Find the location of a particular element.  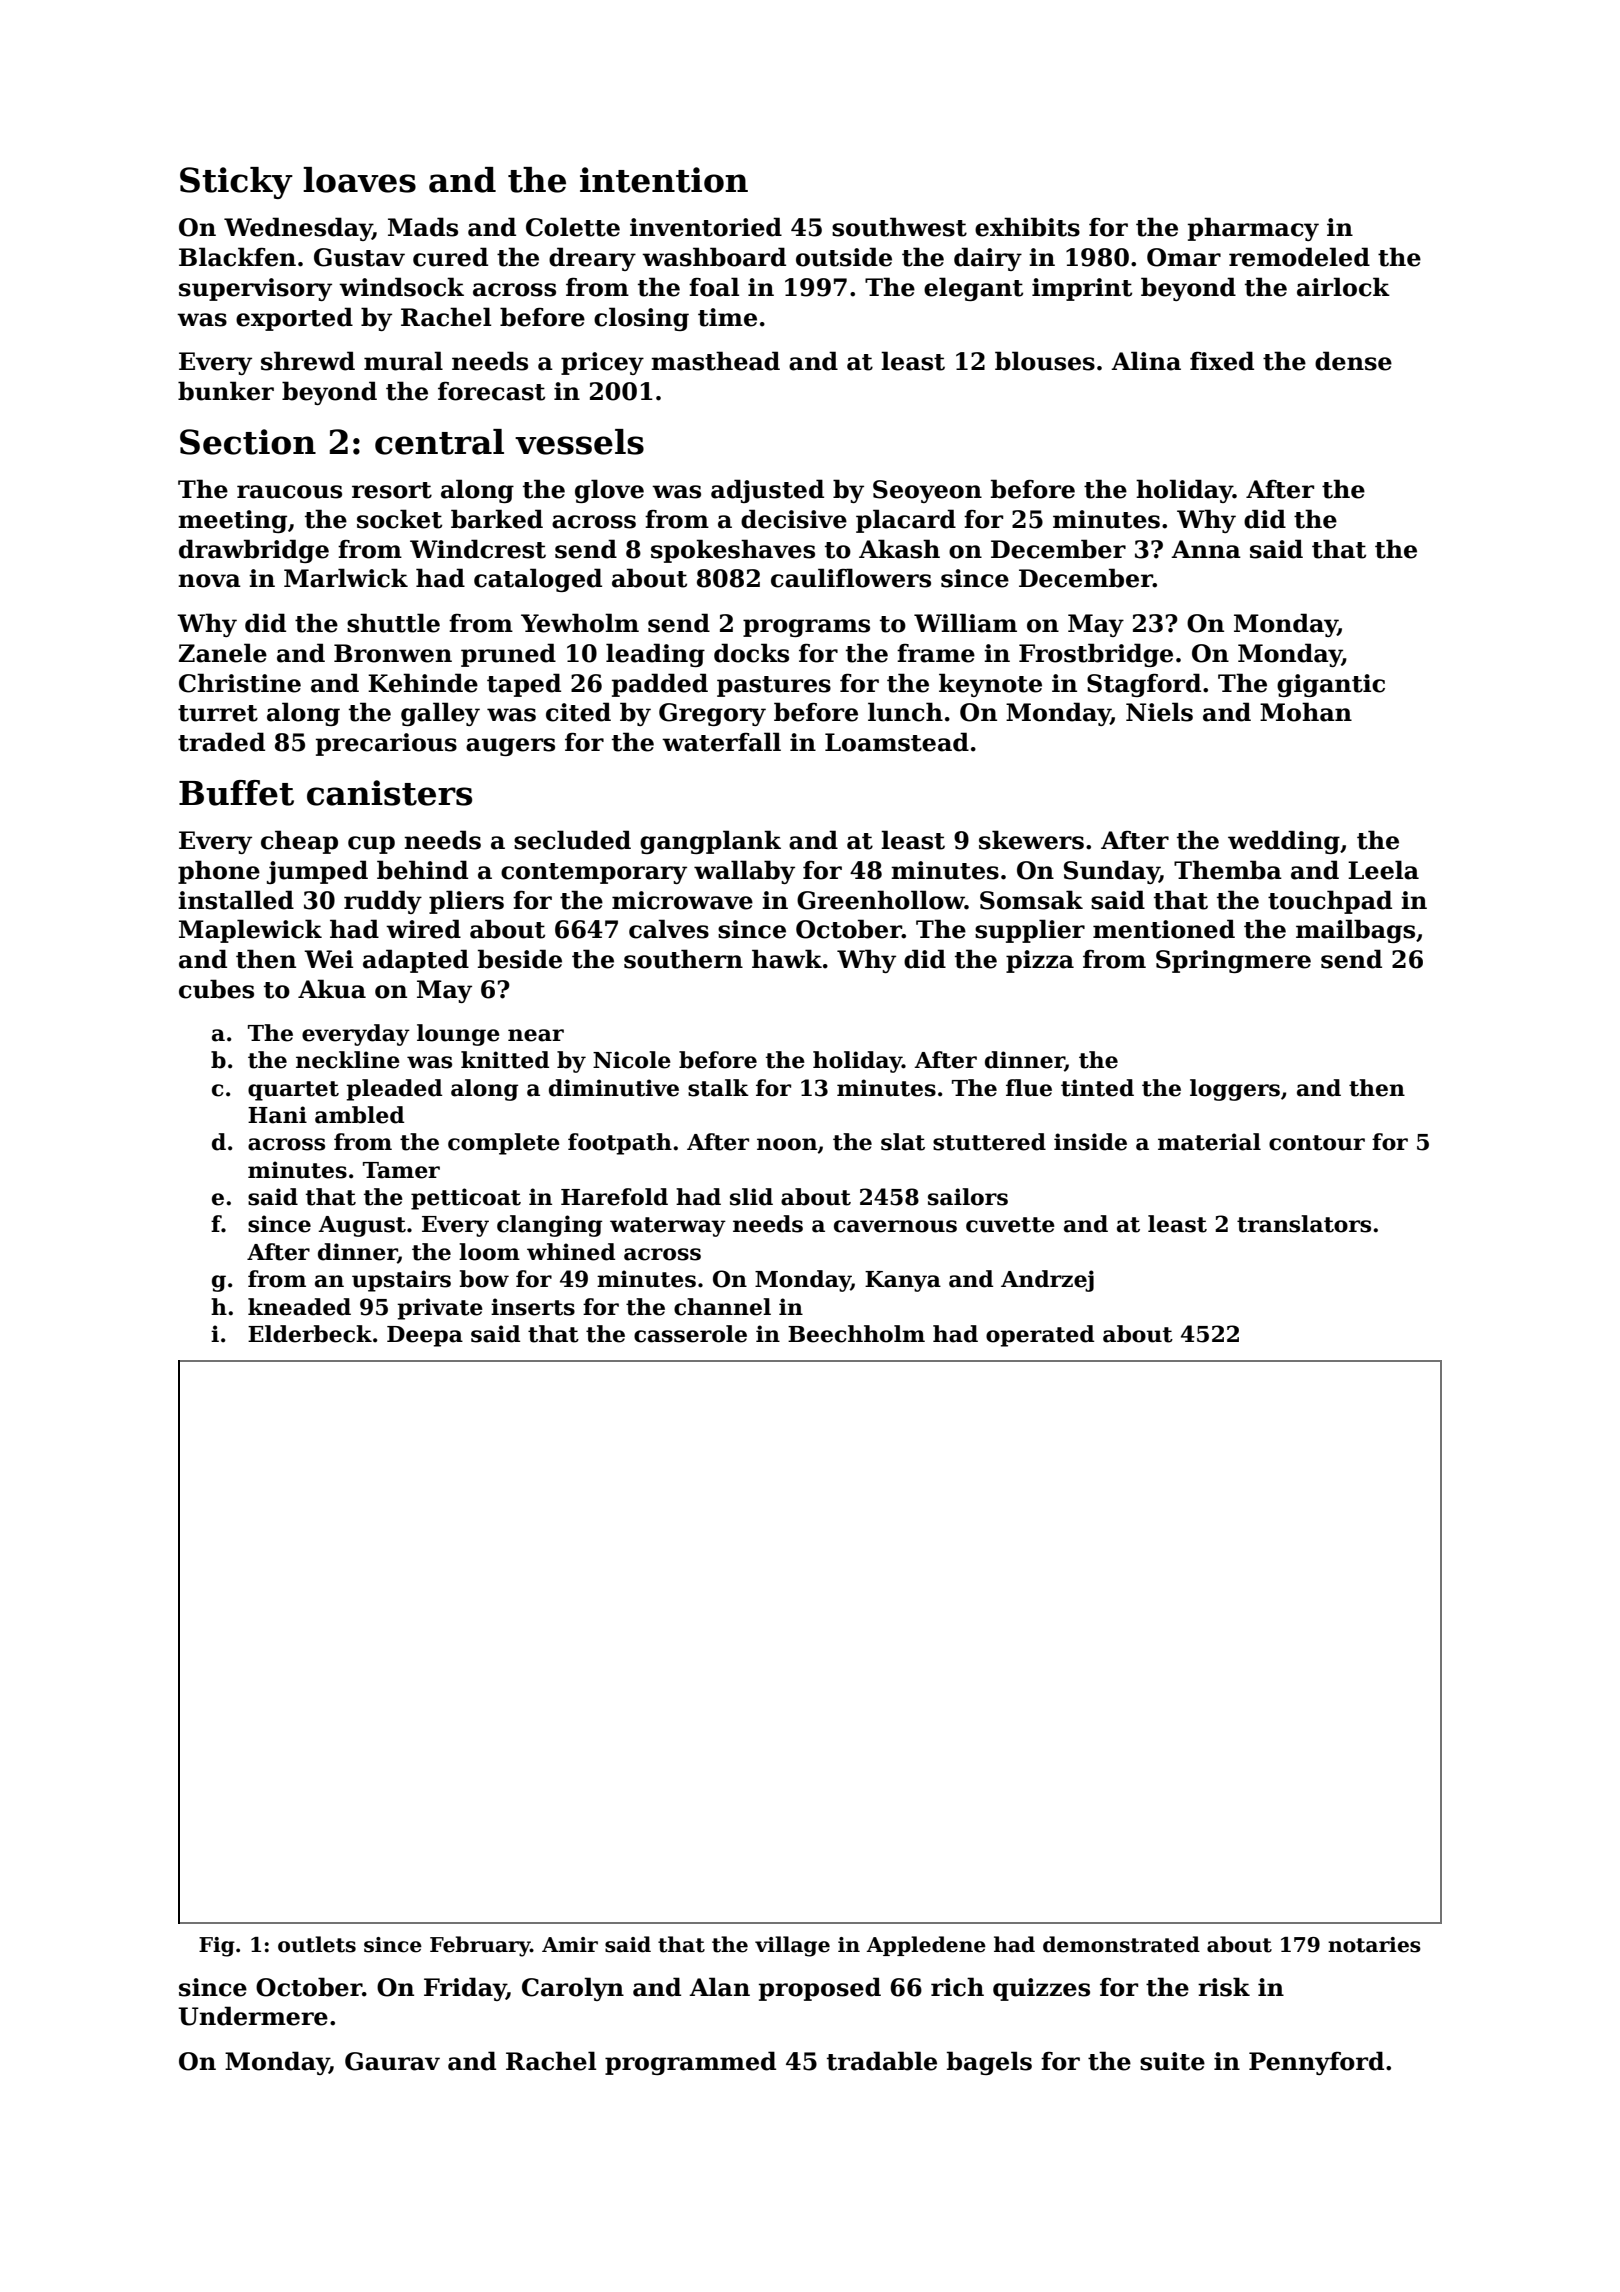

intention is located at coordinates (664, 180).
